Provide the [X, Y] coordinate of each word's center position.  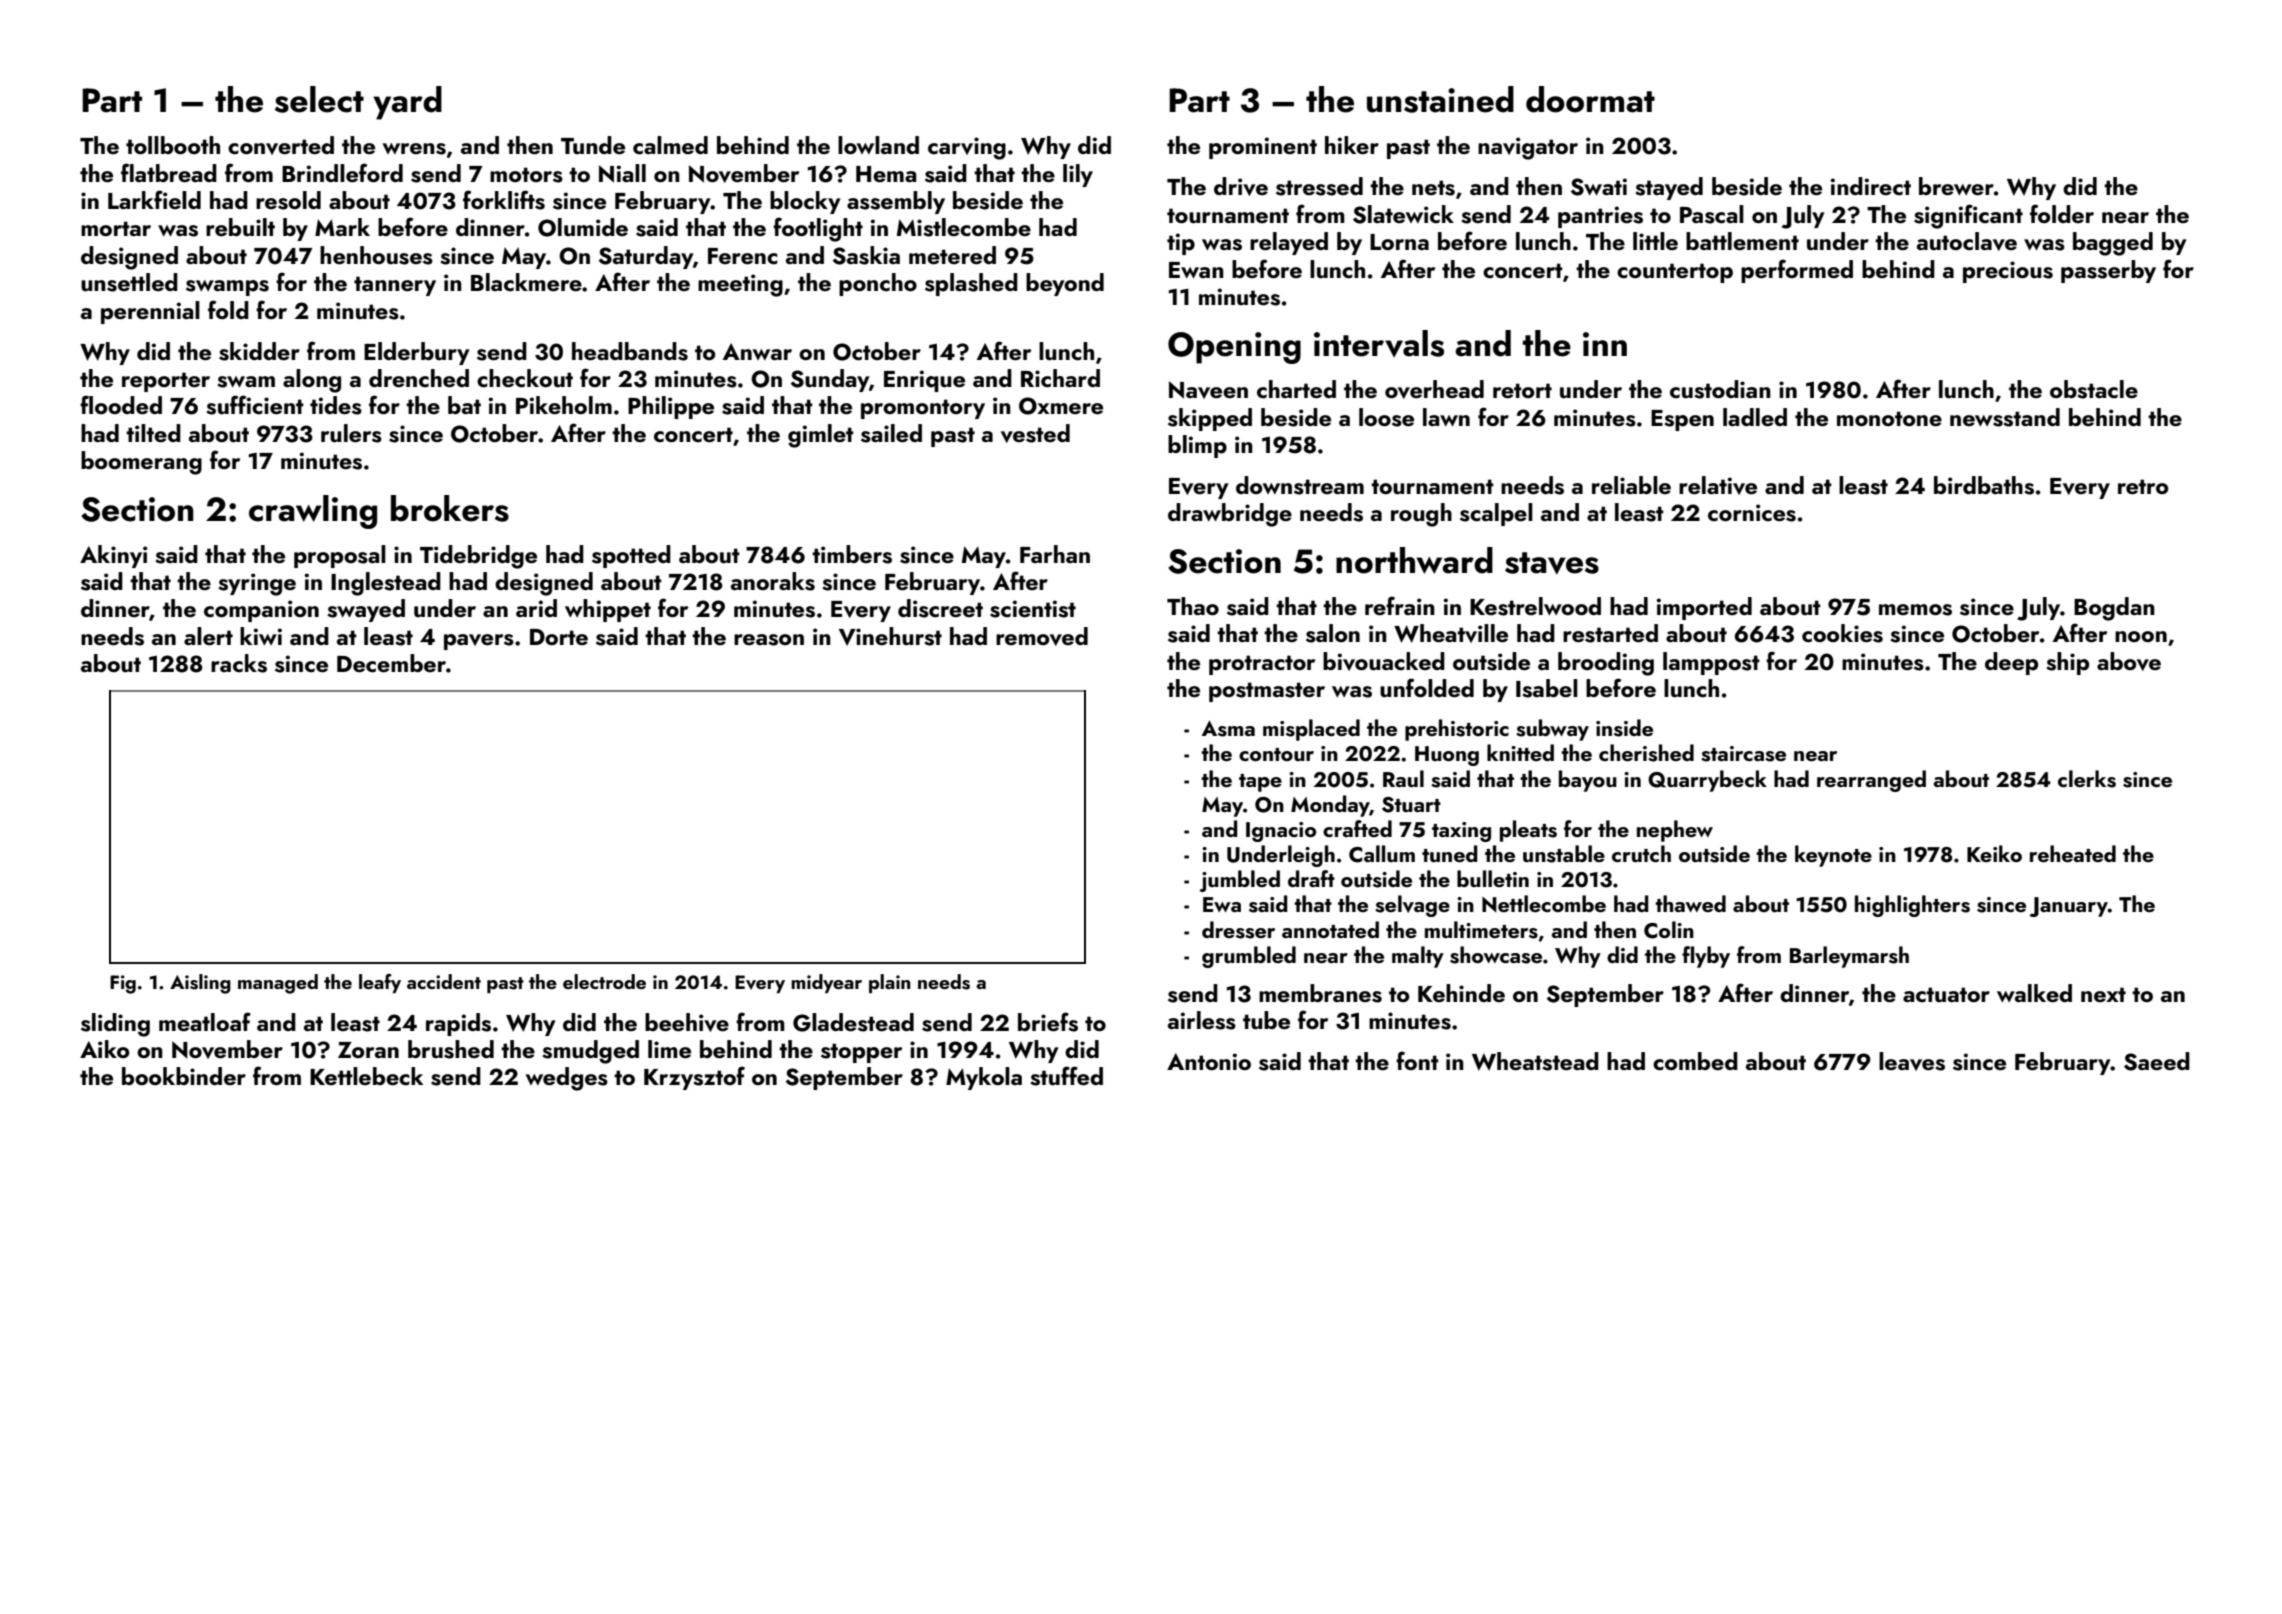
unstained [1440, 99]
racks [239, 663]
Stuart [1411, 805]
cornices [1752, 513]
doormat [1590, 99]
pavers [479, 642]
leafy [380, 983]
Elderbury [417, 353]
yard [407, 103]
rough [1421, 515]
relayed [1289, 243]
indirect [1870, 186]
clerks [2087, 779]
